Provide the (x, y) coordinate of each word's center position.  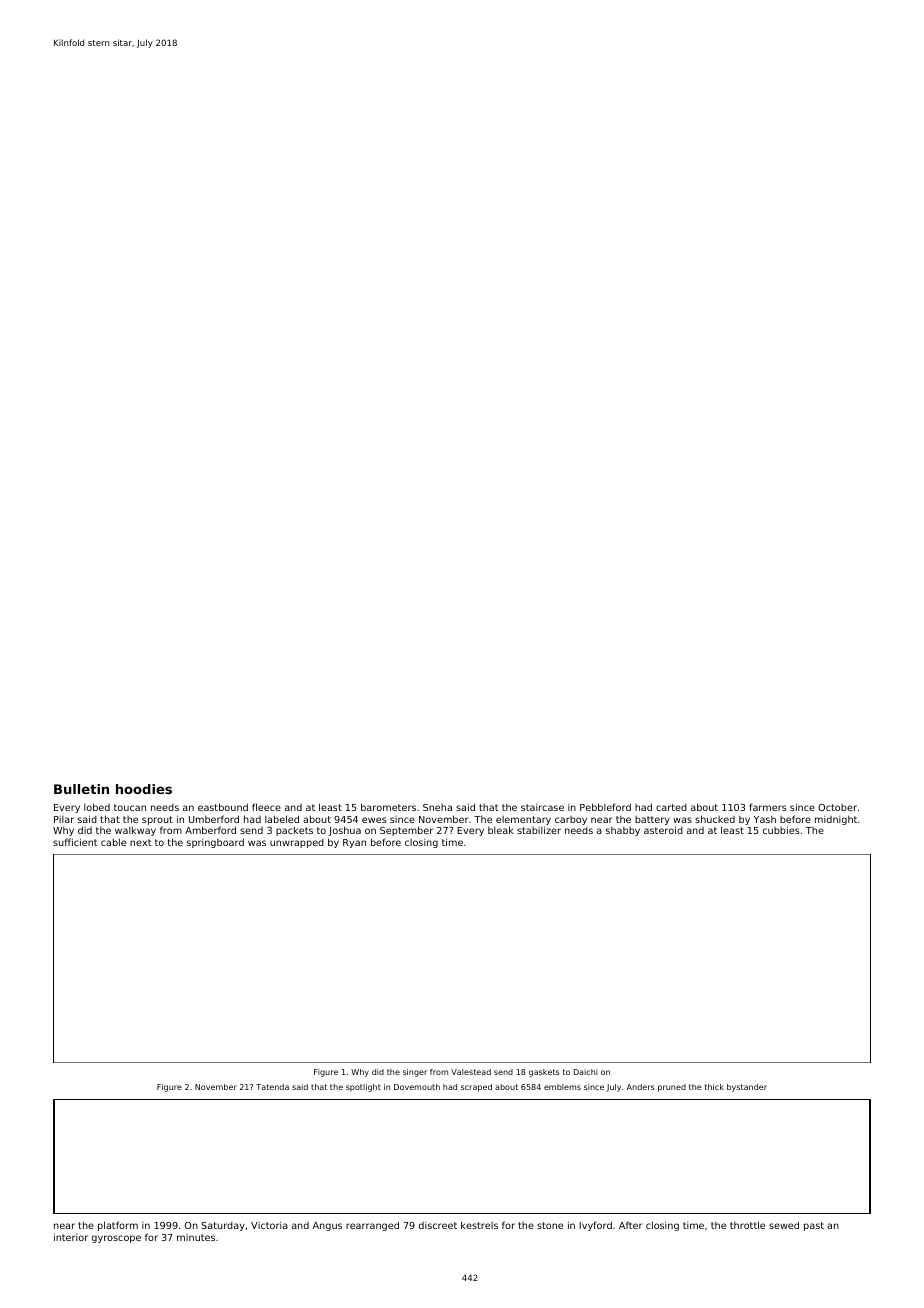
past (814, 1226)
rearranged (372, 1226)
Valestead (471, 1072)
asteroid (663, 830)
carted (671, 807)
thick (714, 1087)
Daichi (585, 1072)
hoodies (144, 789)
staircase (542, 807)
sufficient (75, 842)
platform (118, 1226)
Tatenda (272, 1087)
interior (71, 1237)
